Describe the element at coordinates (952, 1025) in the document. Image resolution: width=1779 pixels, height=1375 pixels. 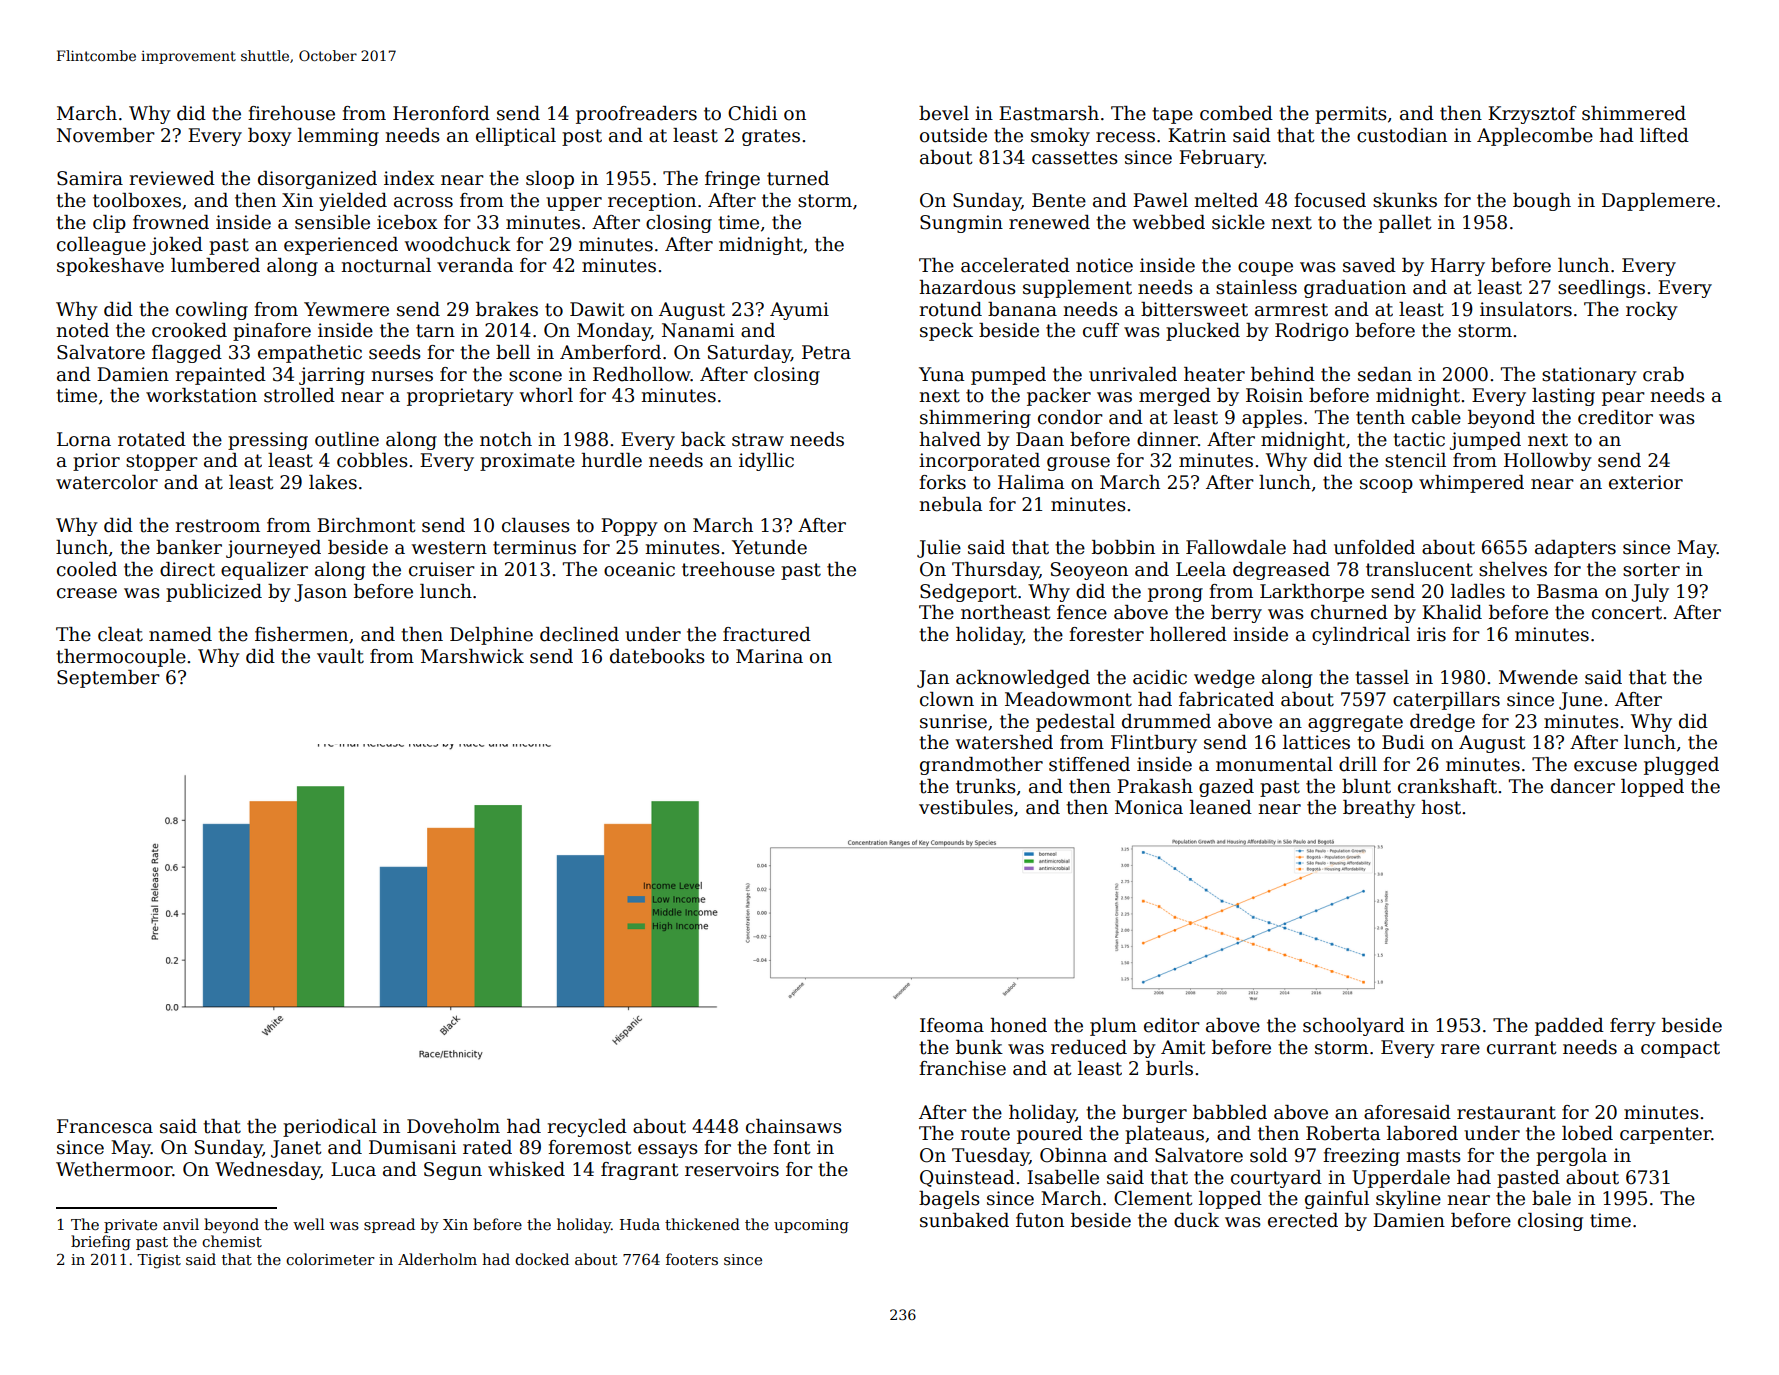
I see `Ifeoma` at that location.
